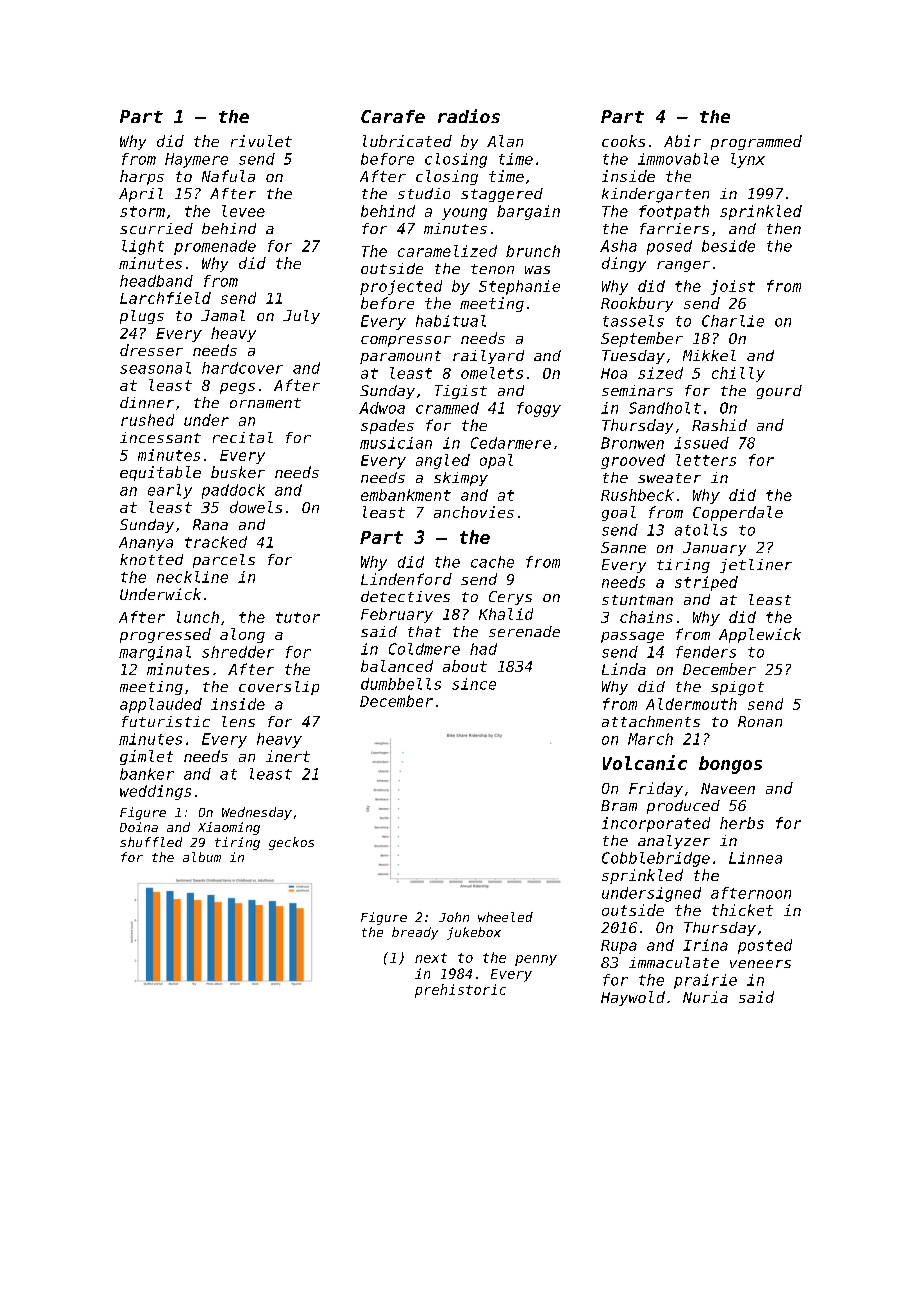 This image has width=924, height=1308. I want to click on immaculate, so click(674, 962).
